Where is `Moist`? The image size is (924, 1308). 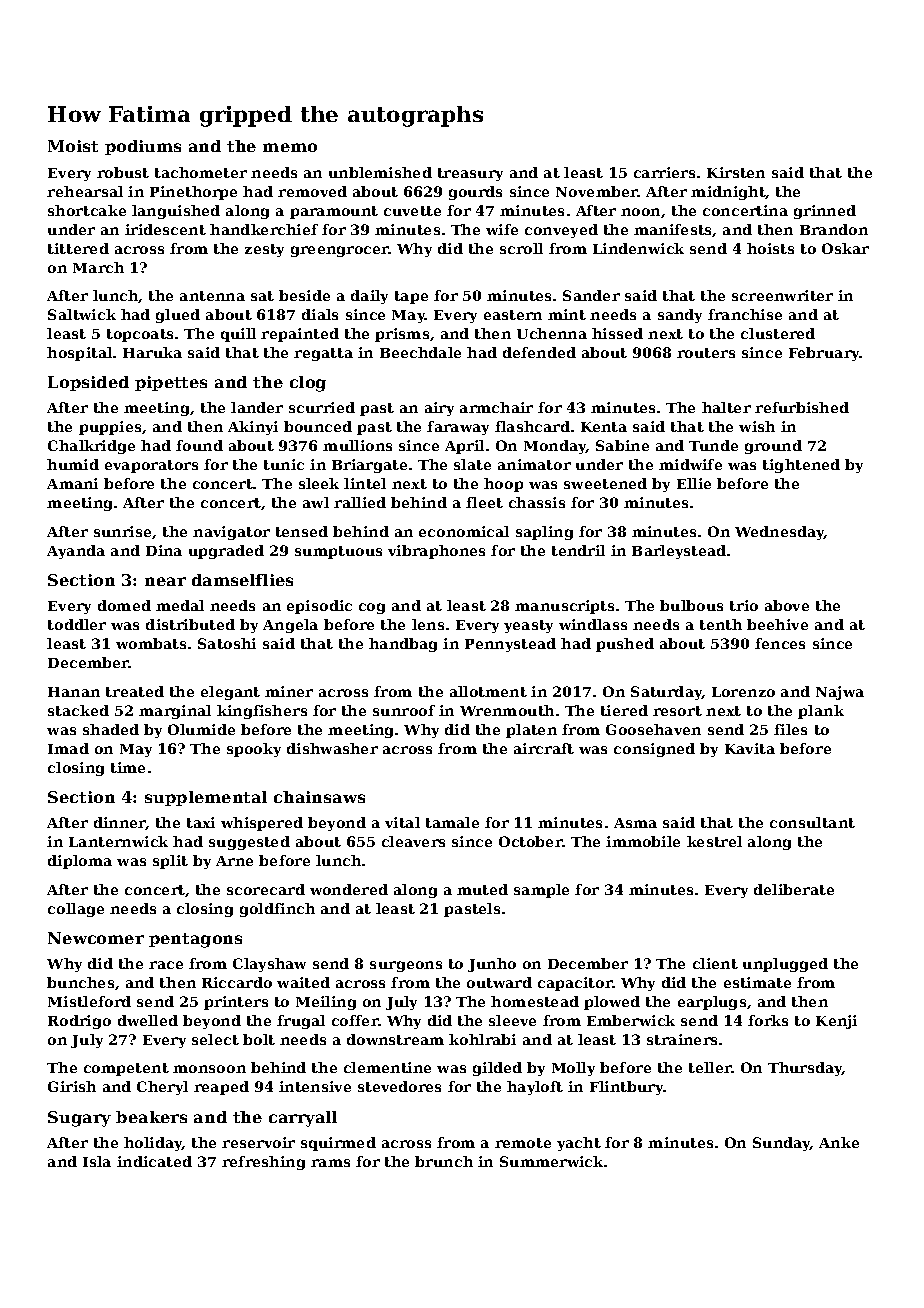 Moist is located at coordinates (73, 146).
